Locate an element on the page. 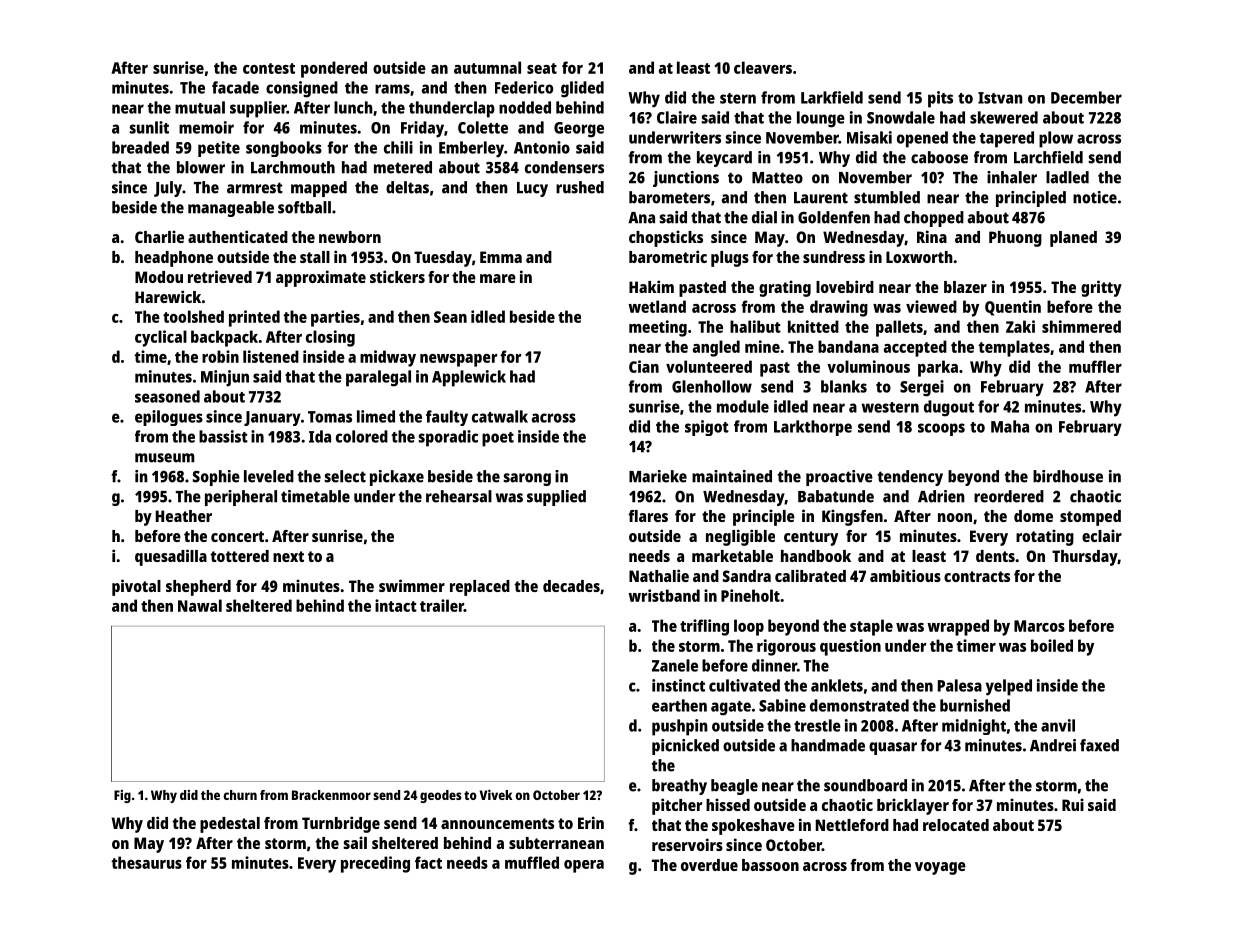 The width and height of the page is (1233, 952). lunch is located at coordinates (353, 107).
